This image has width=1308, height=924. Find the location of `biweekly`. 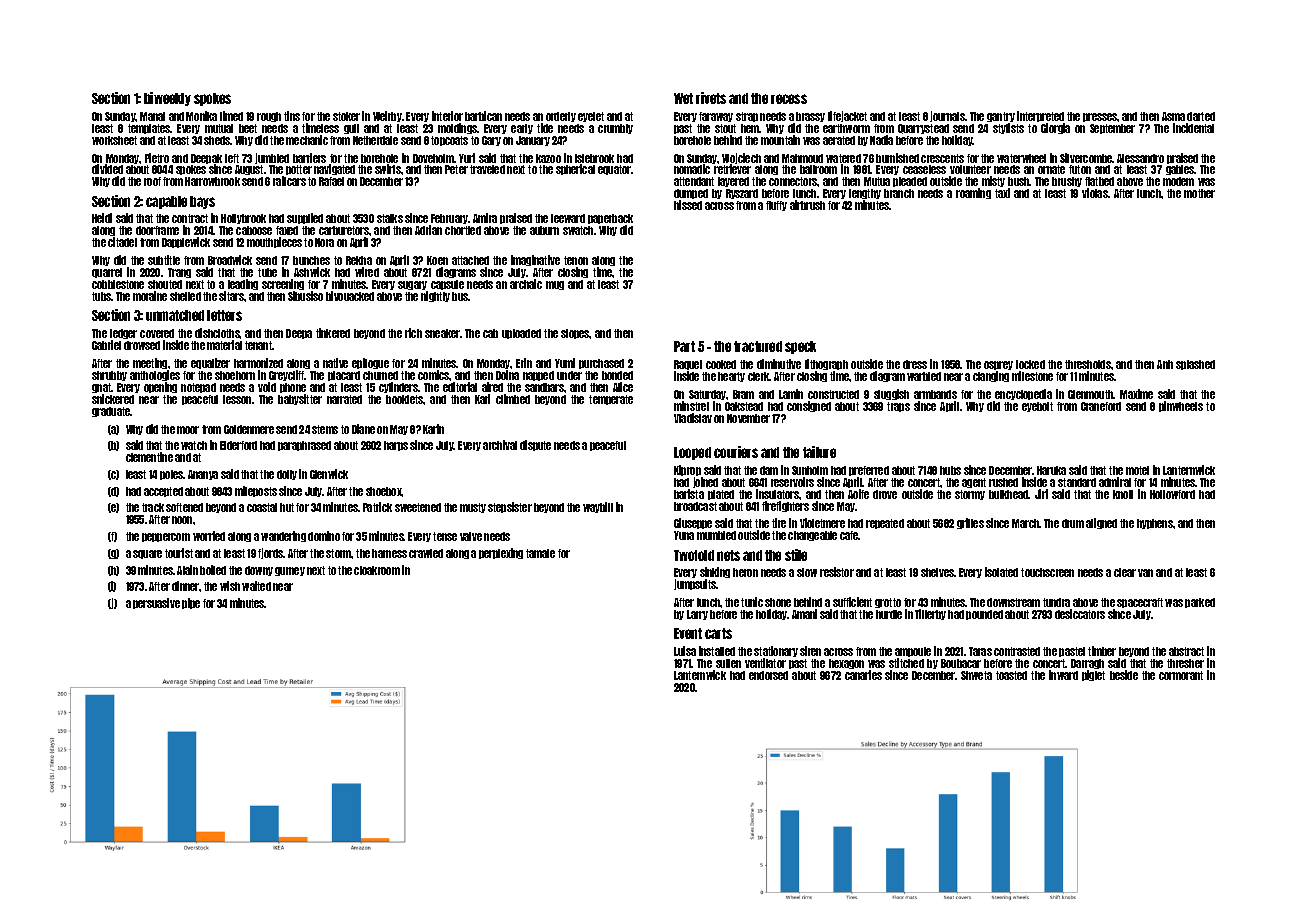

biweekly is located at coordinates (167, 99).
